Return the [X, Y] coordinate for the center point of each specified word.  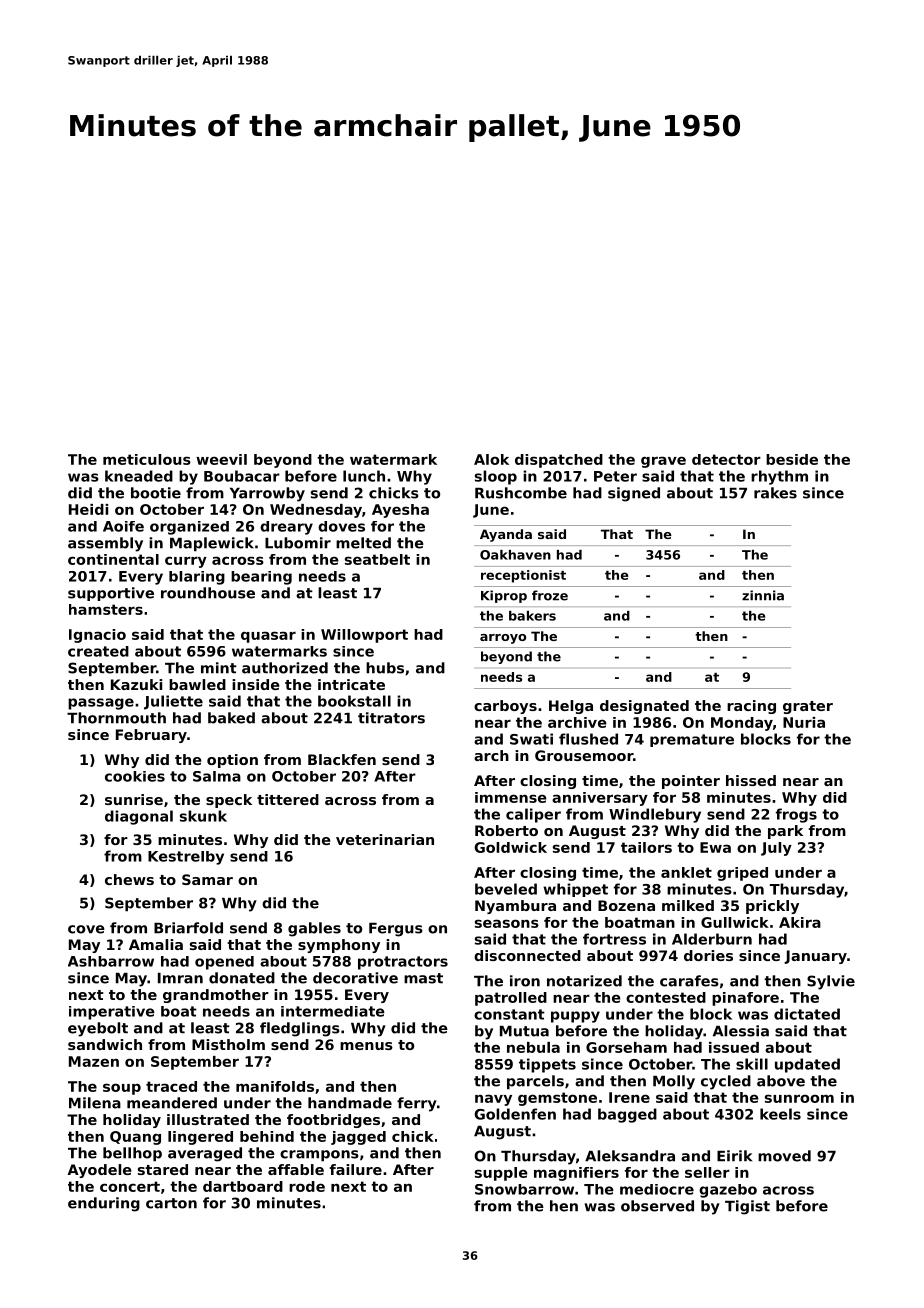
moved [784, 1156]
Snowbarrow [524, 1189]
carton [171, 1203]
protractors [403, 963]
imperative [112, 1013]
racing [751, 707]
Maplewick [212, 544]
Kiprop [504, 596]
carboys [505, 707]
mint [219, 668]
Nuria [804, 722]
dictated [807, 1014]
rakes [775, 493]
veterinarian [385, 839]
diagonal [139, 817]
